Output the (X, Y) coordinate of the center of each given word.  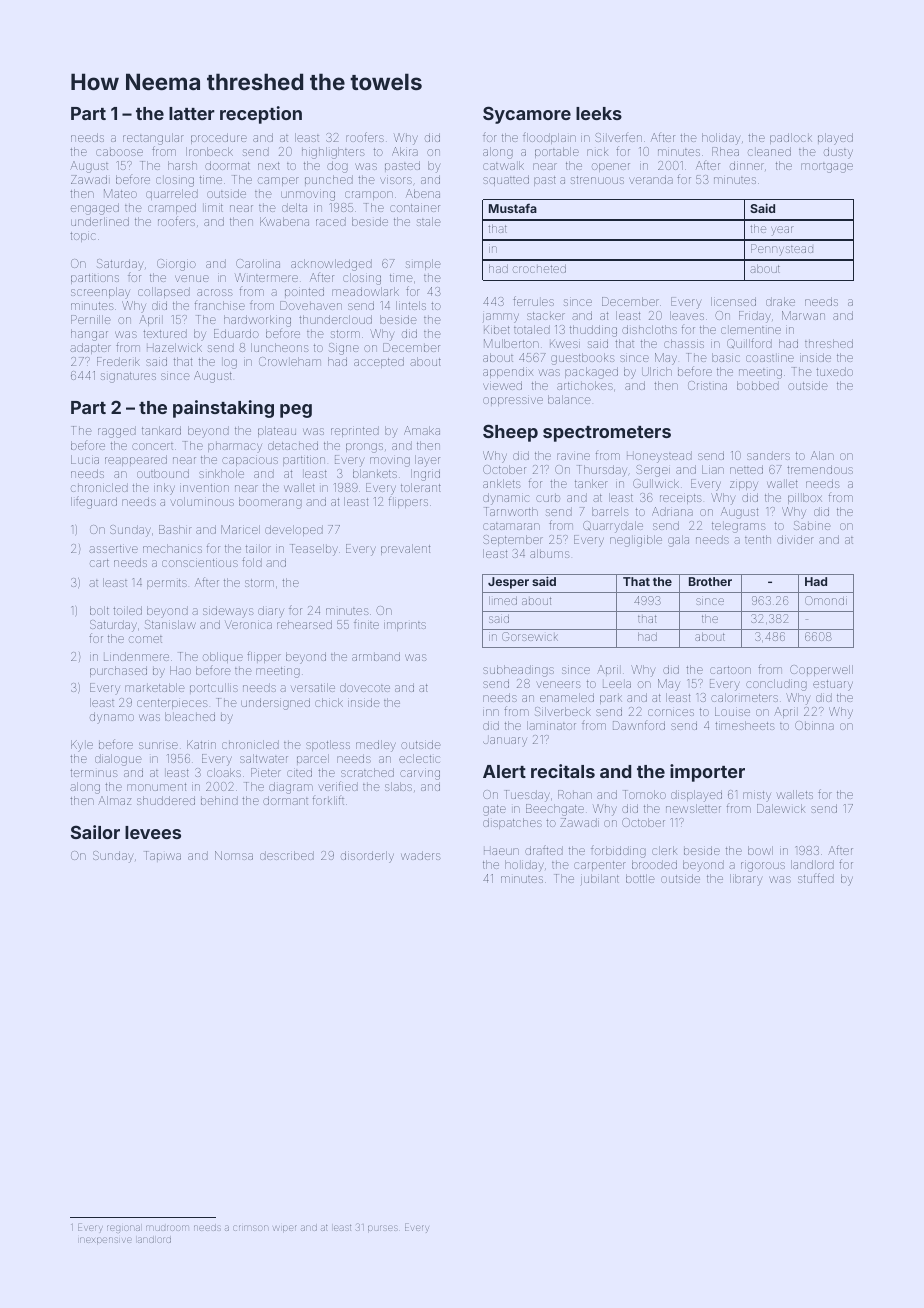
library (746, 880)
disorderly (367, 857)
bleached (190, 716)
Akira (405, 151)
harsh (182, 165)
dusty (838, 153)
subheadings (518, 671)
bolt (99, 610)
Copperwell (821, 670)
